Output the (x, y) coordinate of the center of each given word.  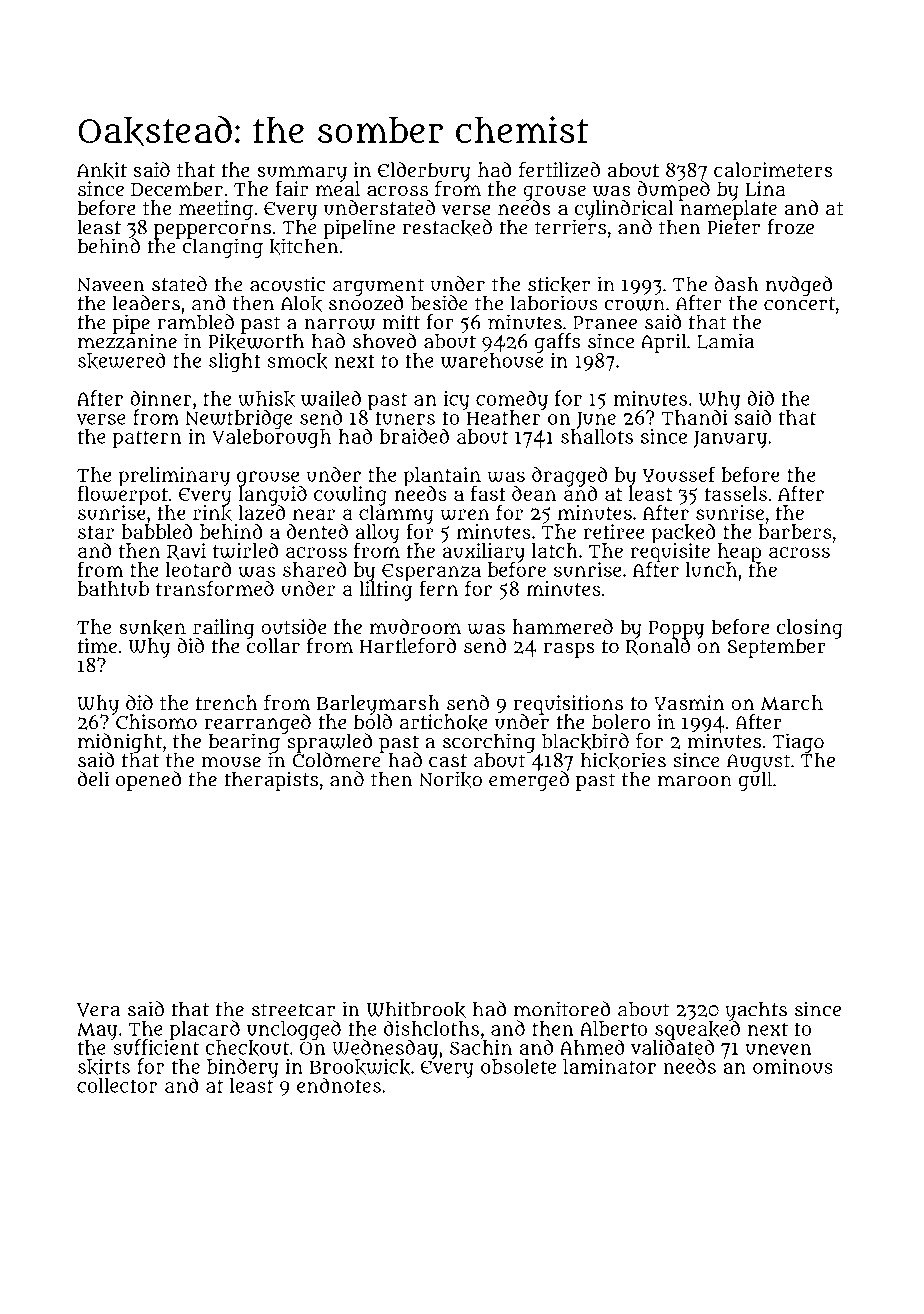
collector (117, 1085)
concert (799, 304)
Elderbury (424, 171)
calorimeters (773, 169)
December (177, 188)
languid (272, 495)
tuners (405, 418)
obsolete (518, 1066)
